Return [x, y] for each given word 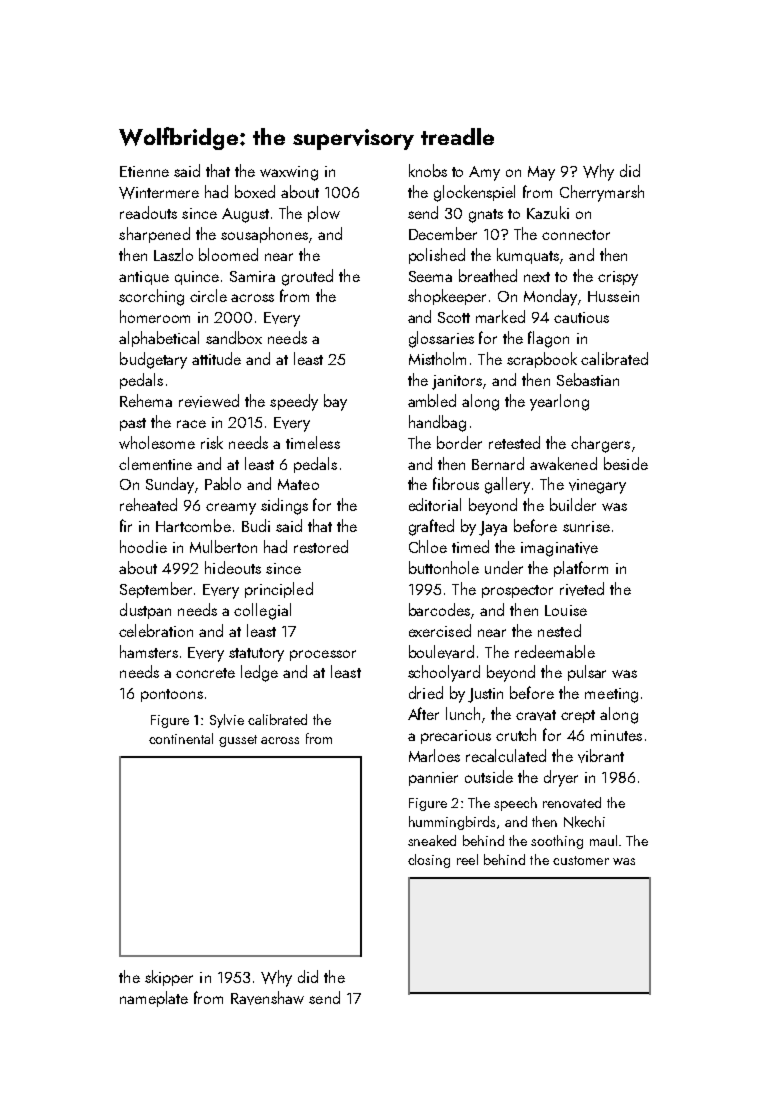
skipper [169, 978]
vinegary [597, 486]
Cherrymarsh [602, 193]
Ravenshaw [267, 998]
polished [437, 256]
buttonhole [444, 567]
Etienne [144, 171]
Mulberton [223, 546]
